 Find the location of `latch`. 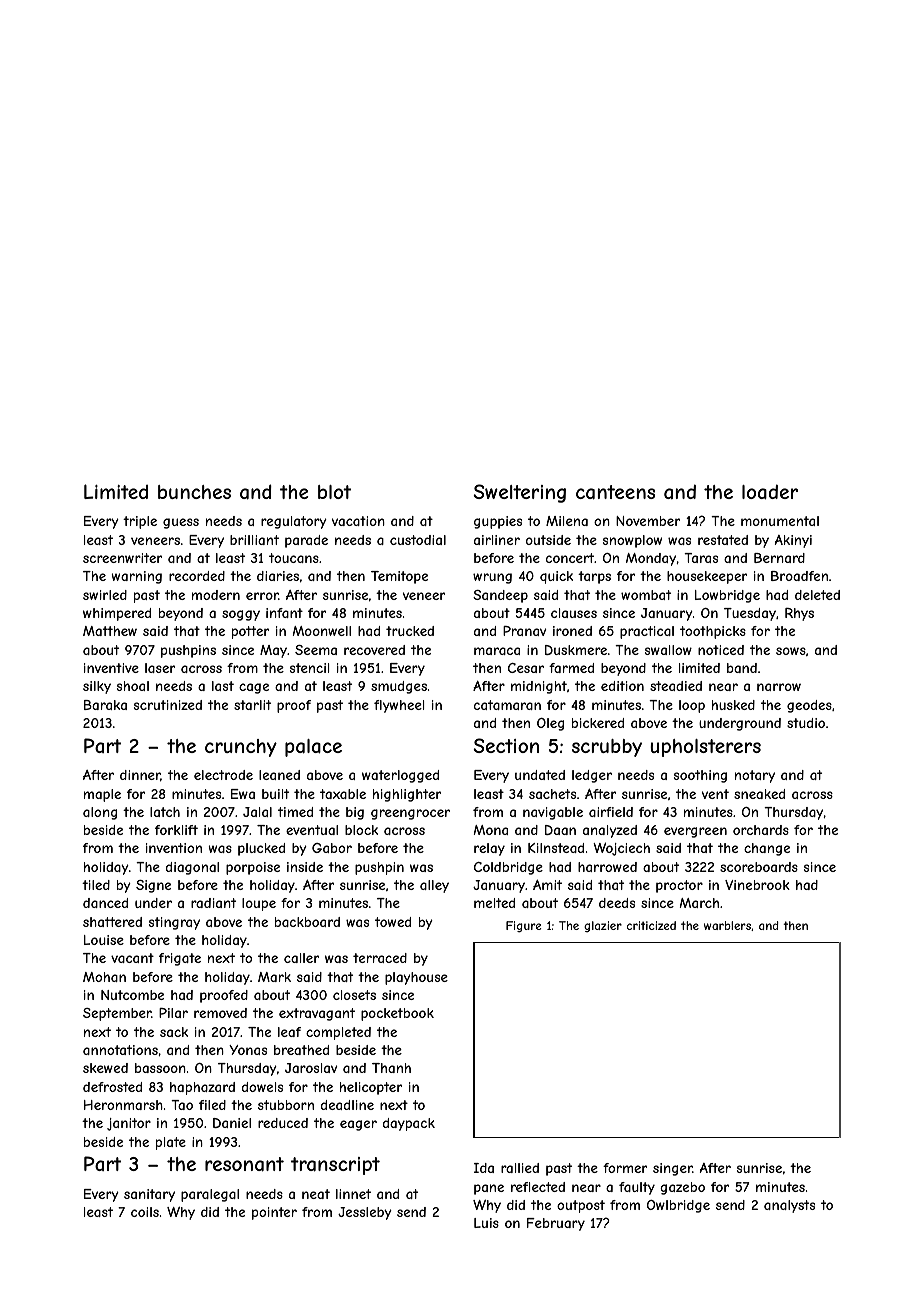

latch is located at coordinates (165, 812).
